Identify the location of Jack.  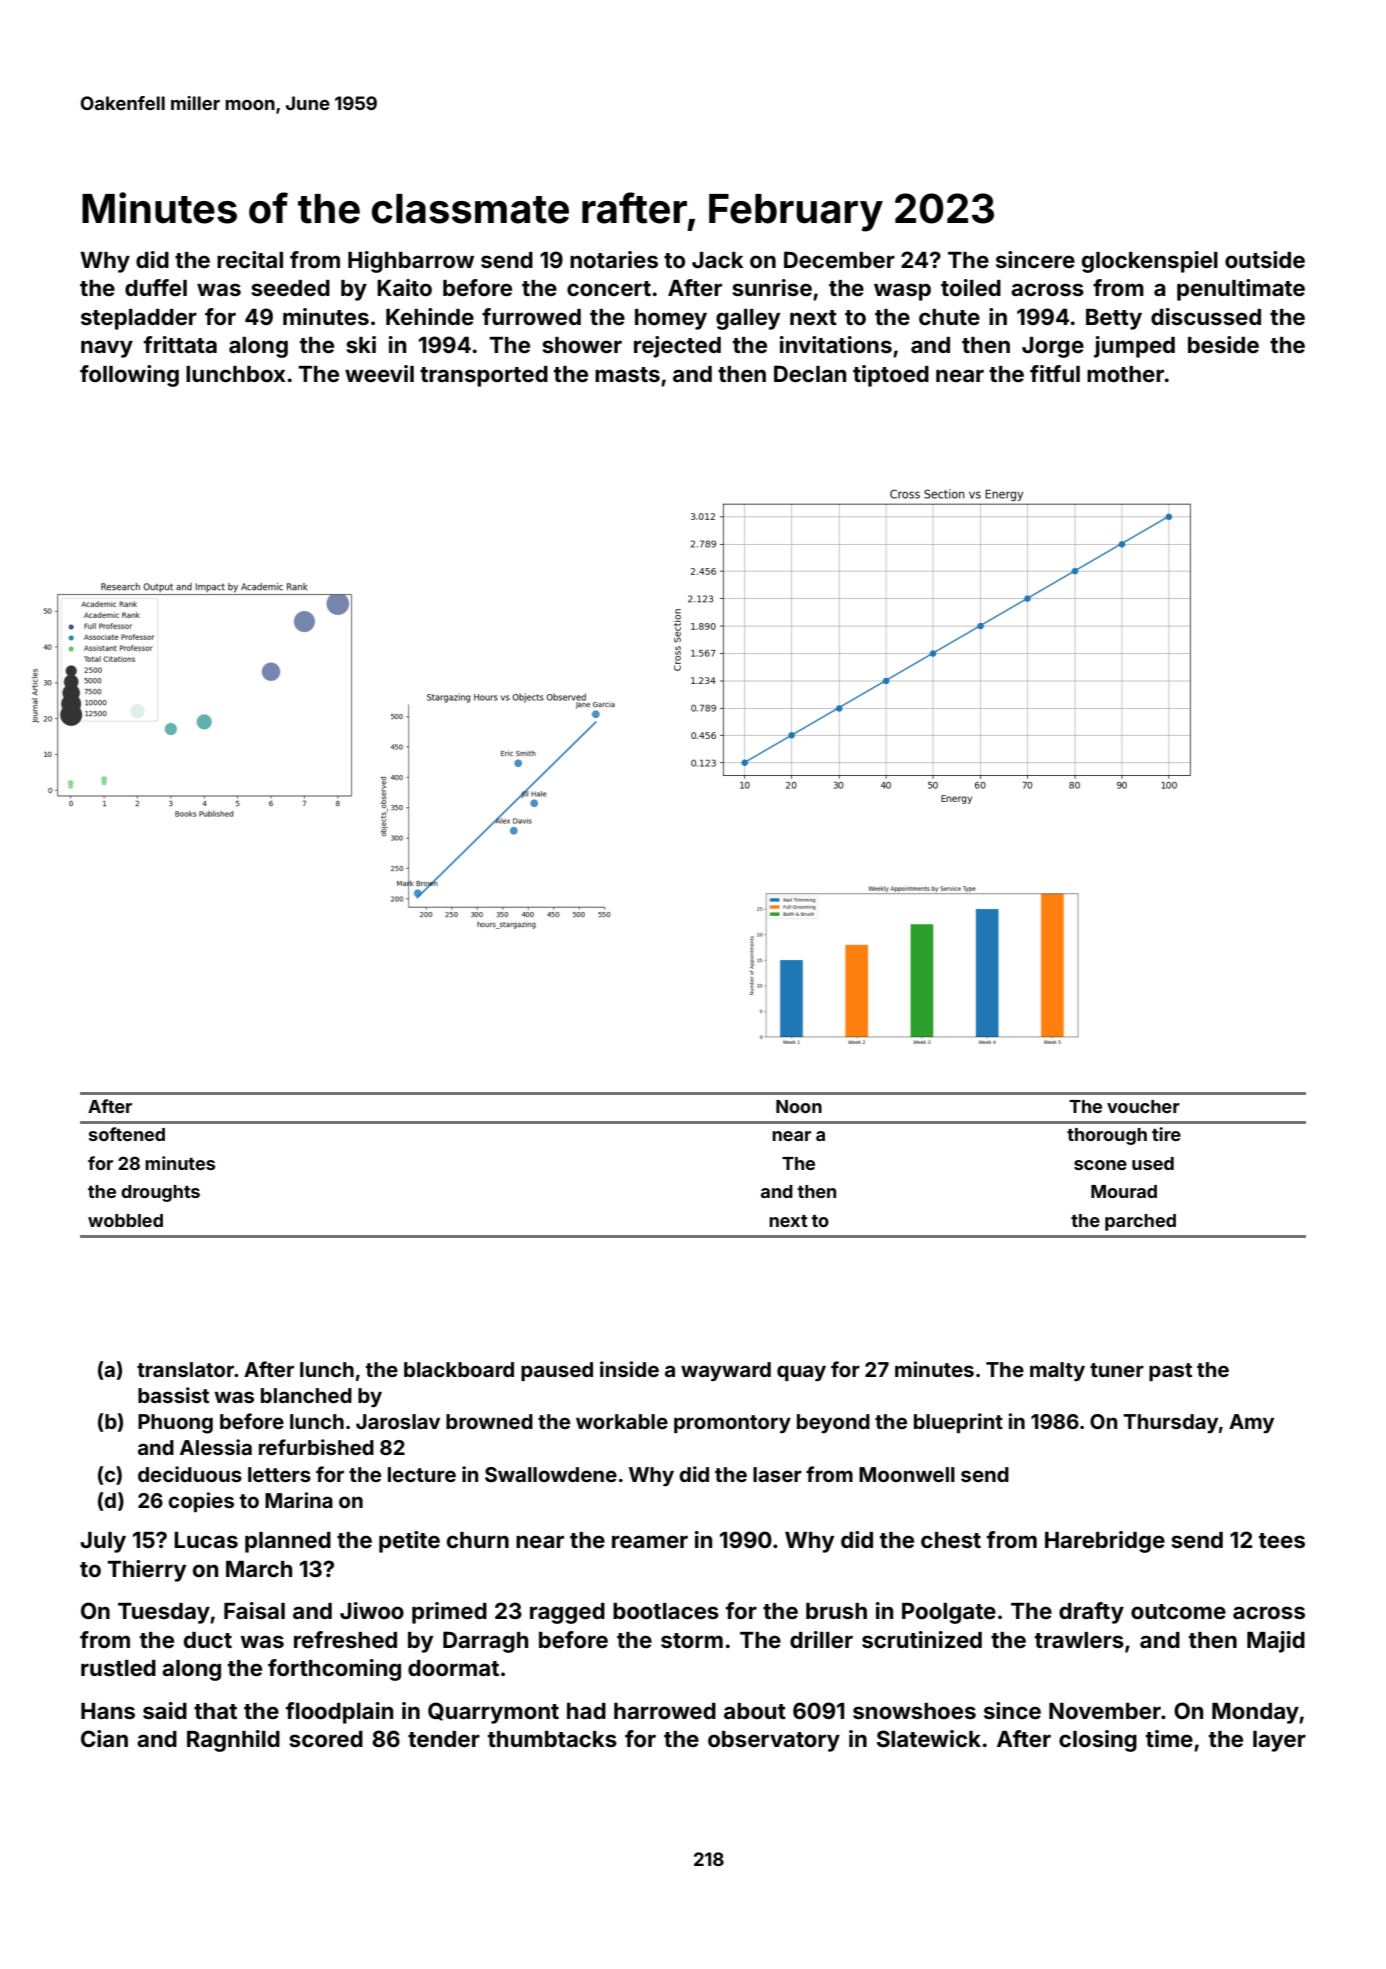
(717, 260).
